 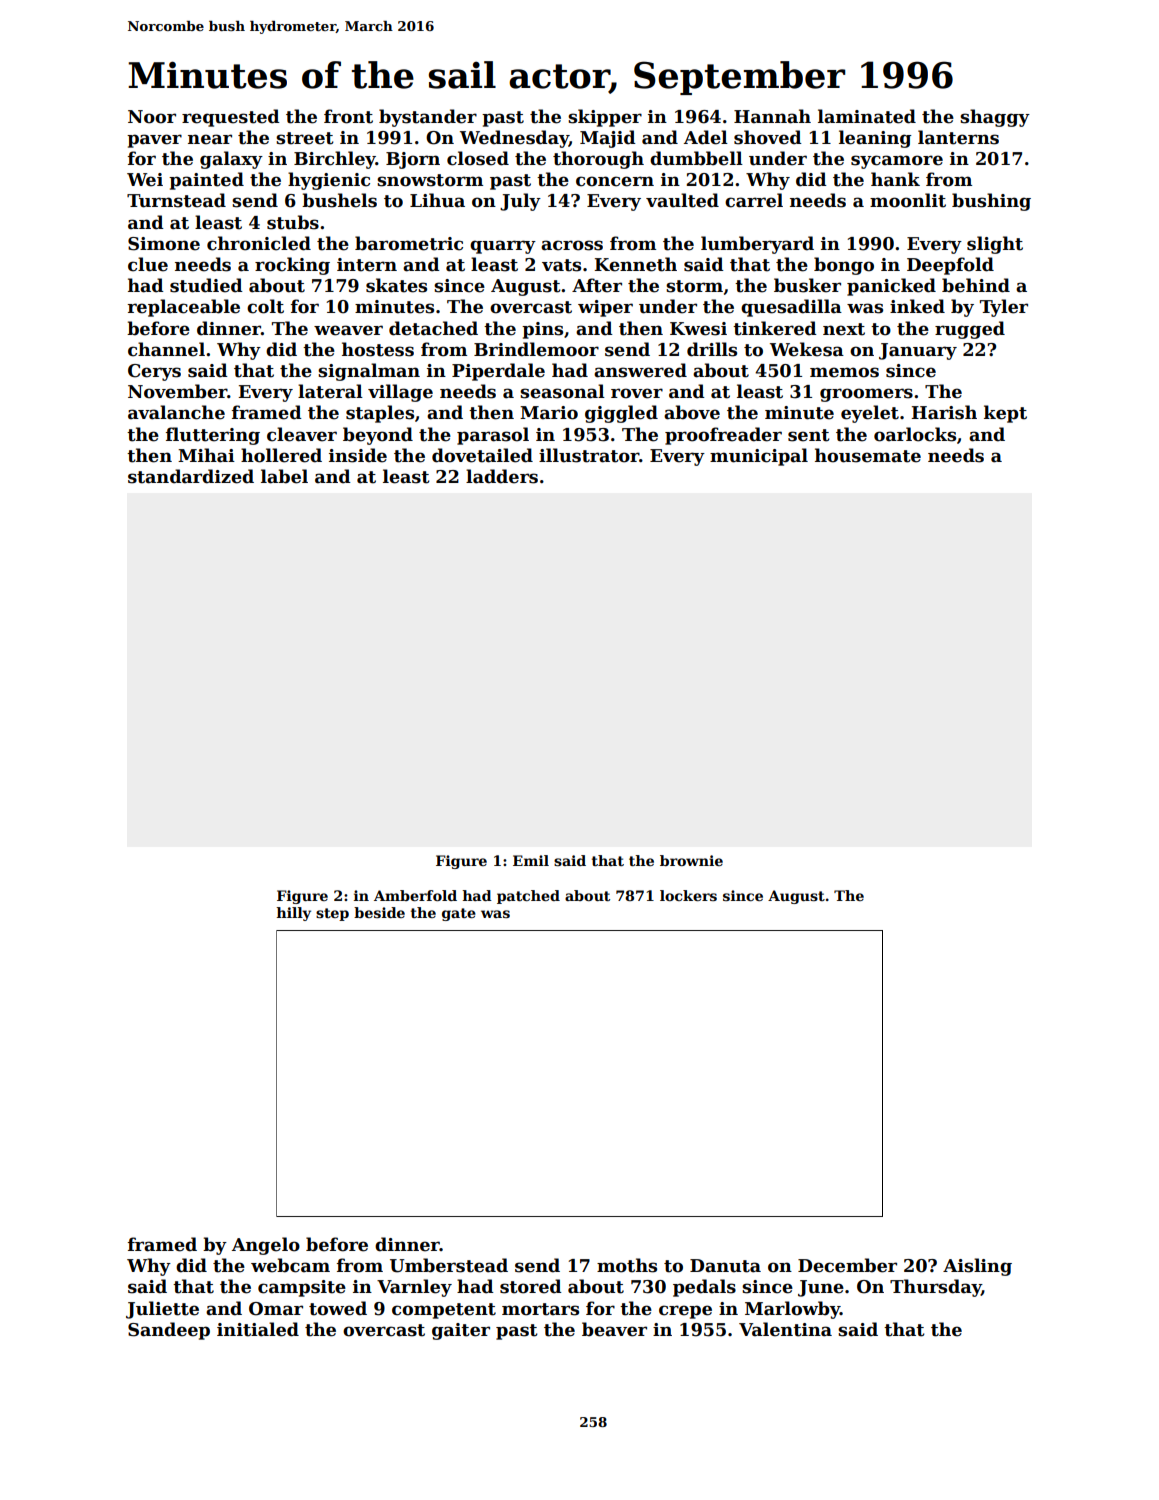 What do you see at coordinates (977, 1267) in the document?
I see `Aisling` at bounding box center [977, 1267].
